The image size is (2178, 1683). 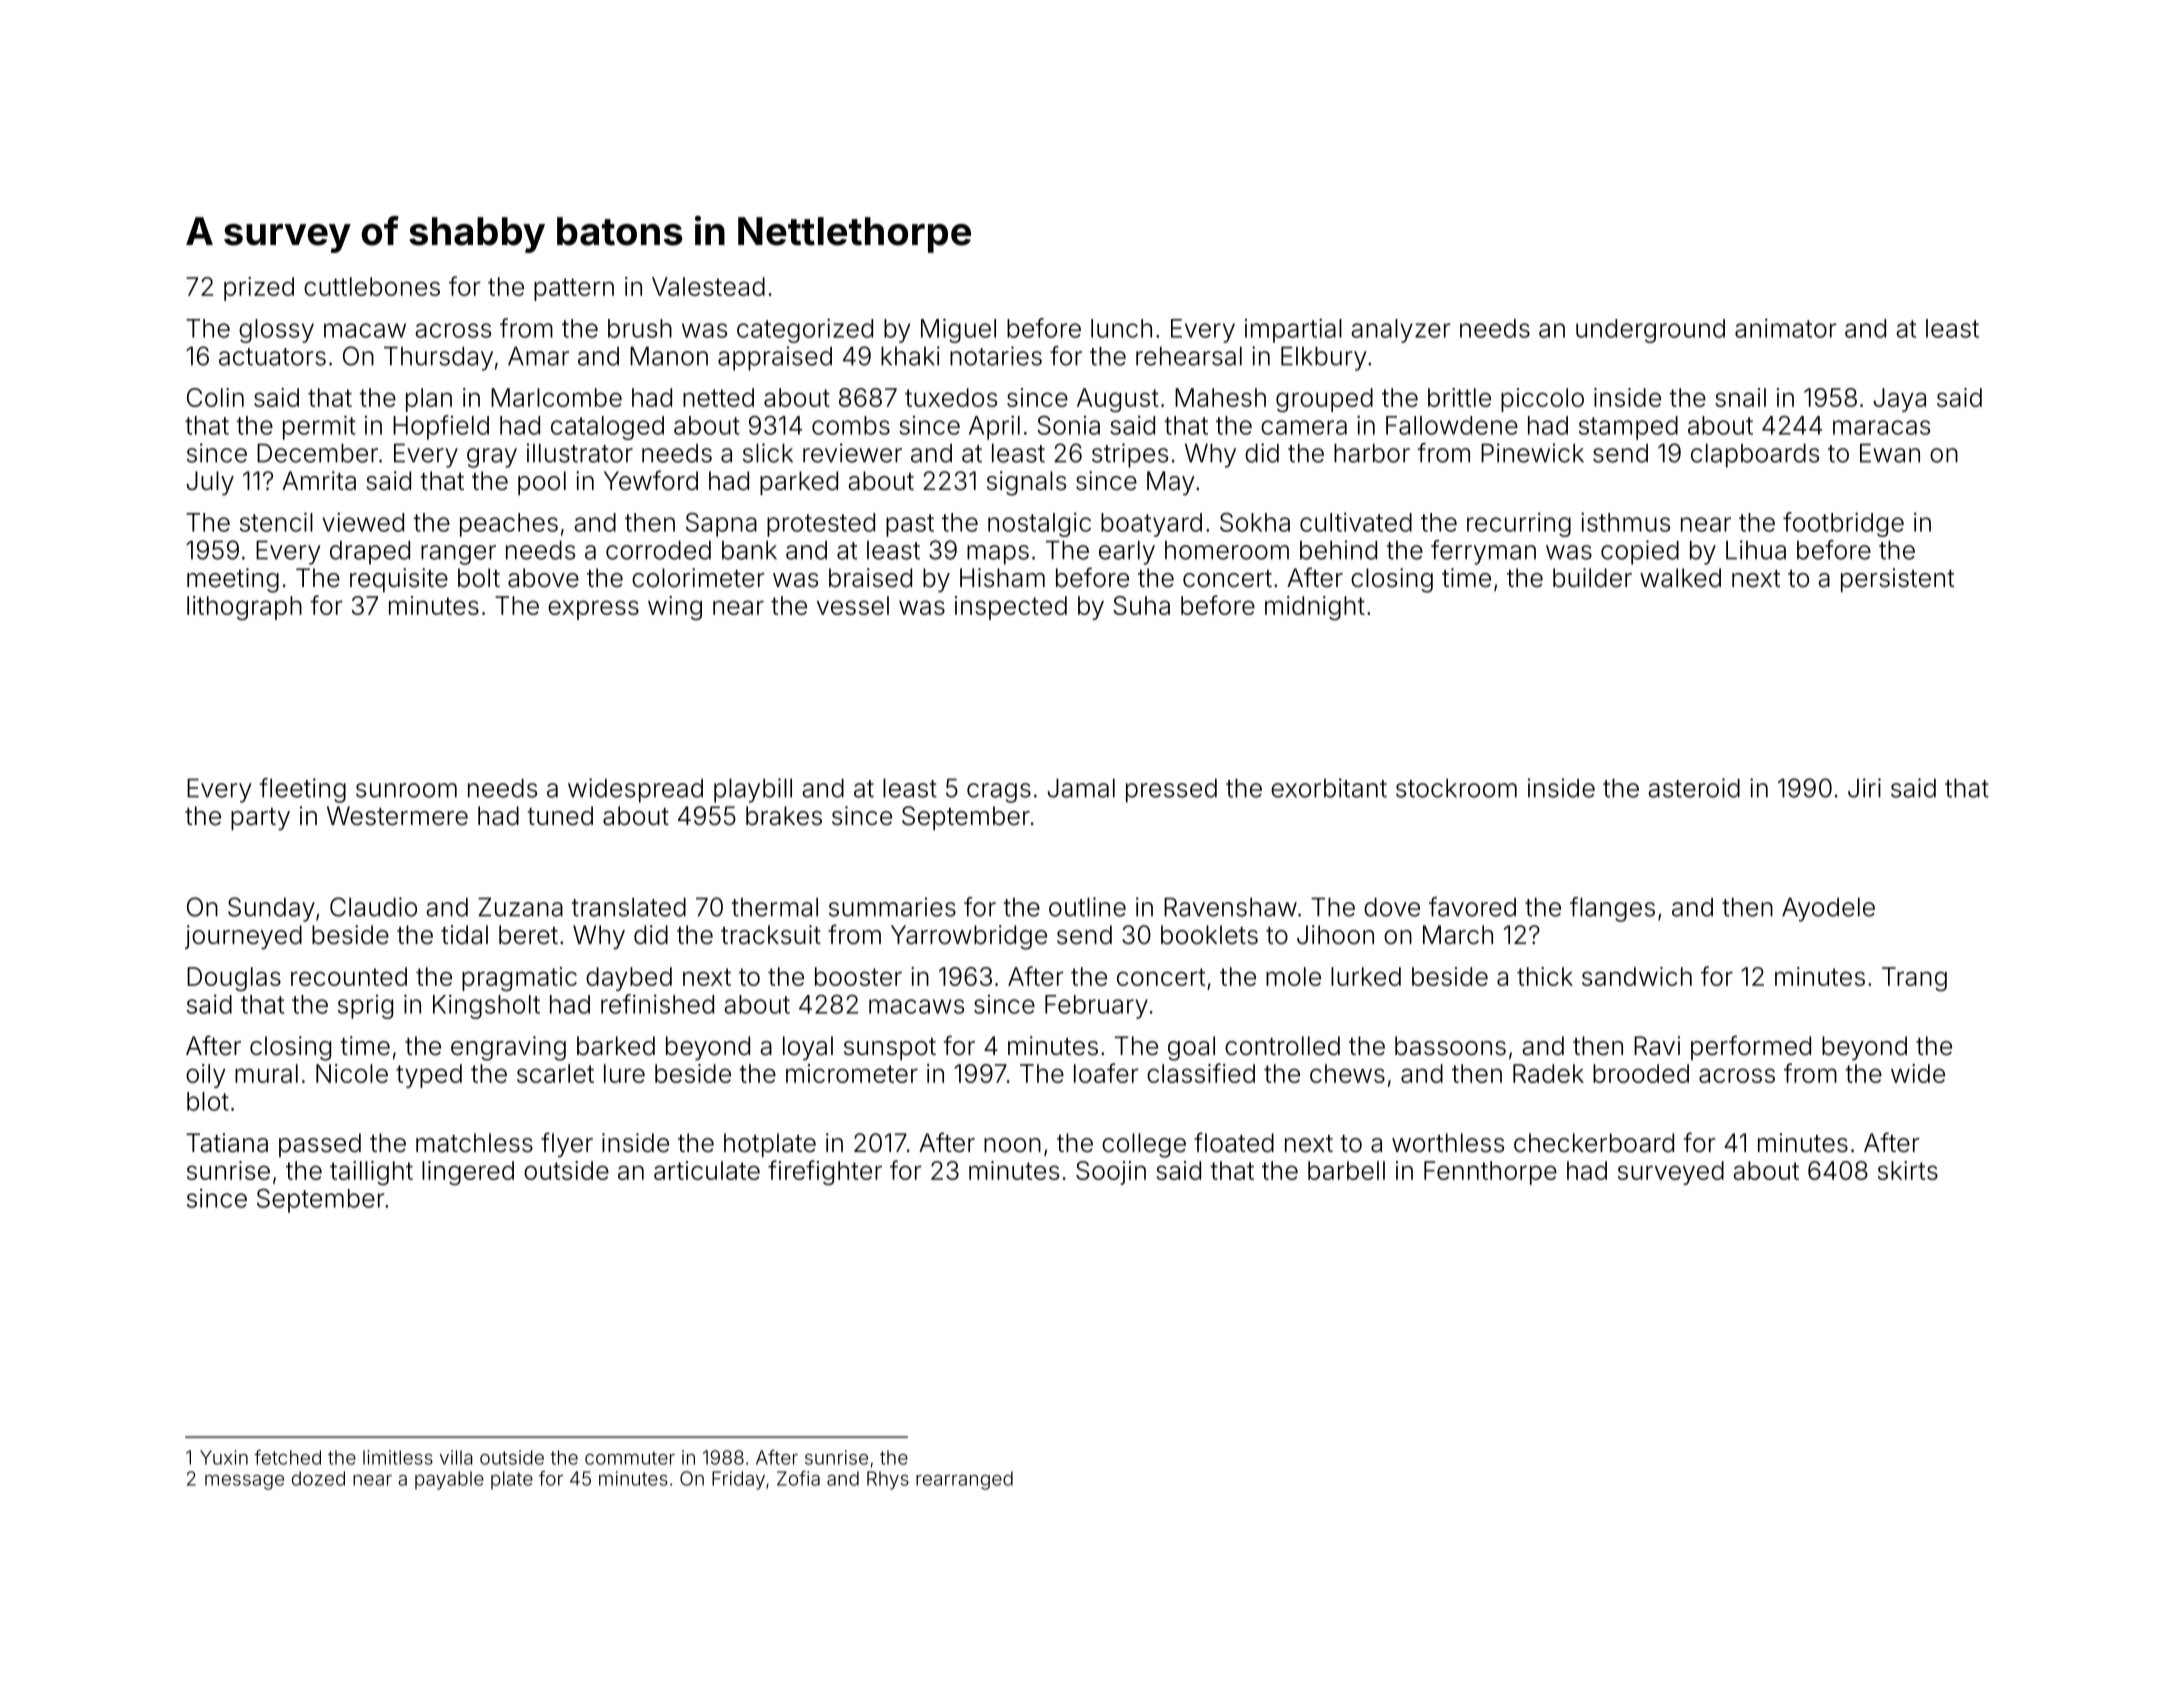 I want to click on impartial, so click(x=1293, y=330).
